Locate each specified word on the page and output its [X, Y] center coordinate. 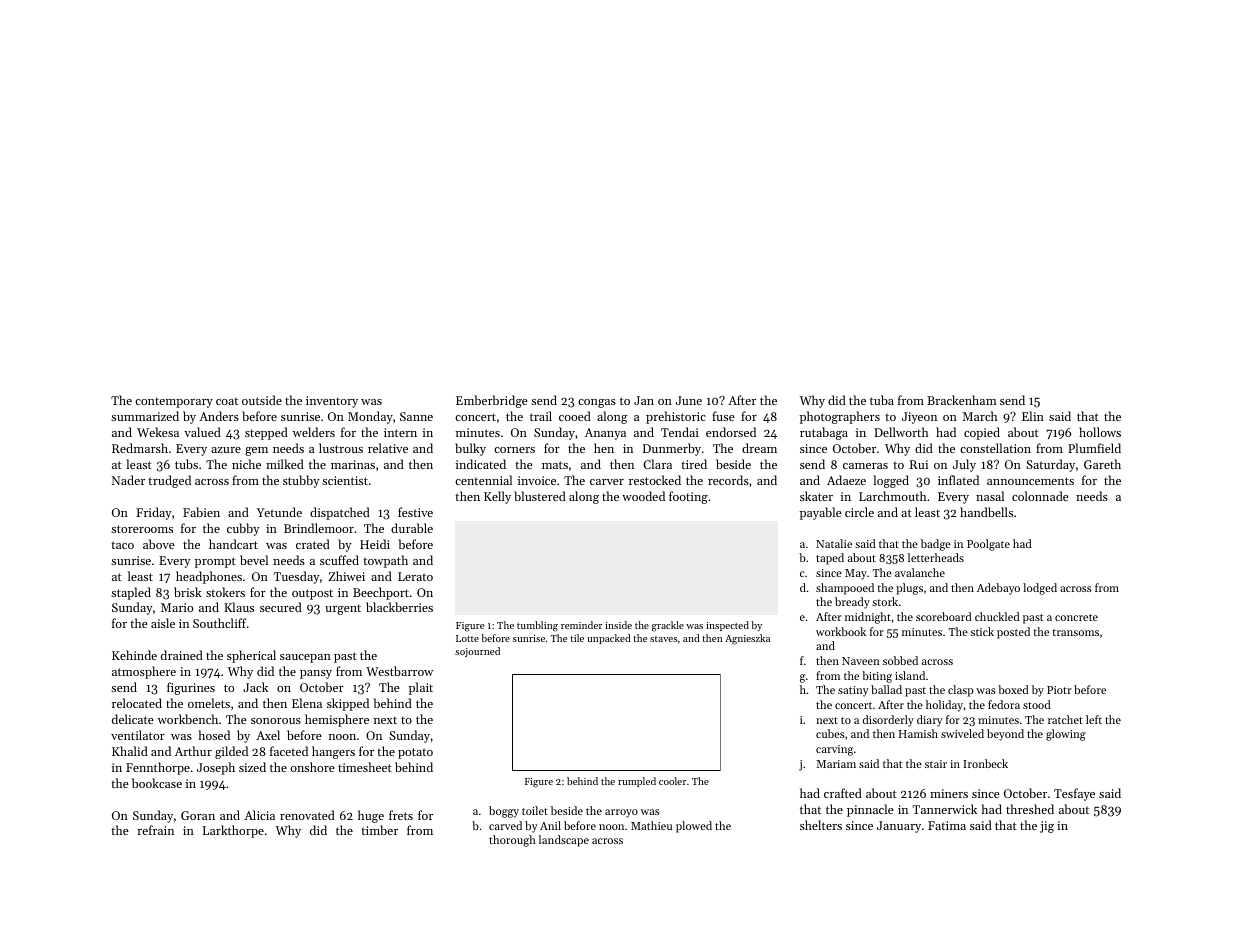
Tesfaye [1074, 794]
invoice [537, 480]
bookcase [157, 783]
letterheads [936, 557]
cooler [672, 781]
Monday [370, 417]
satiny [853, 691]
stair [936, 764]
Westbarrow [399, 671]
